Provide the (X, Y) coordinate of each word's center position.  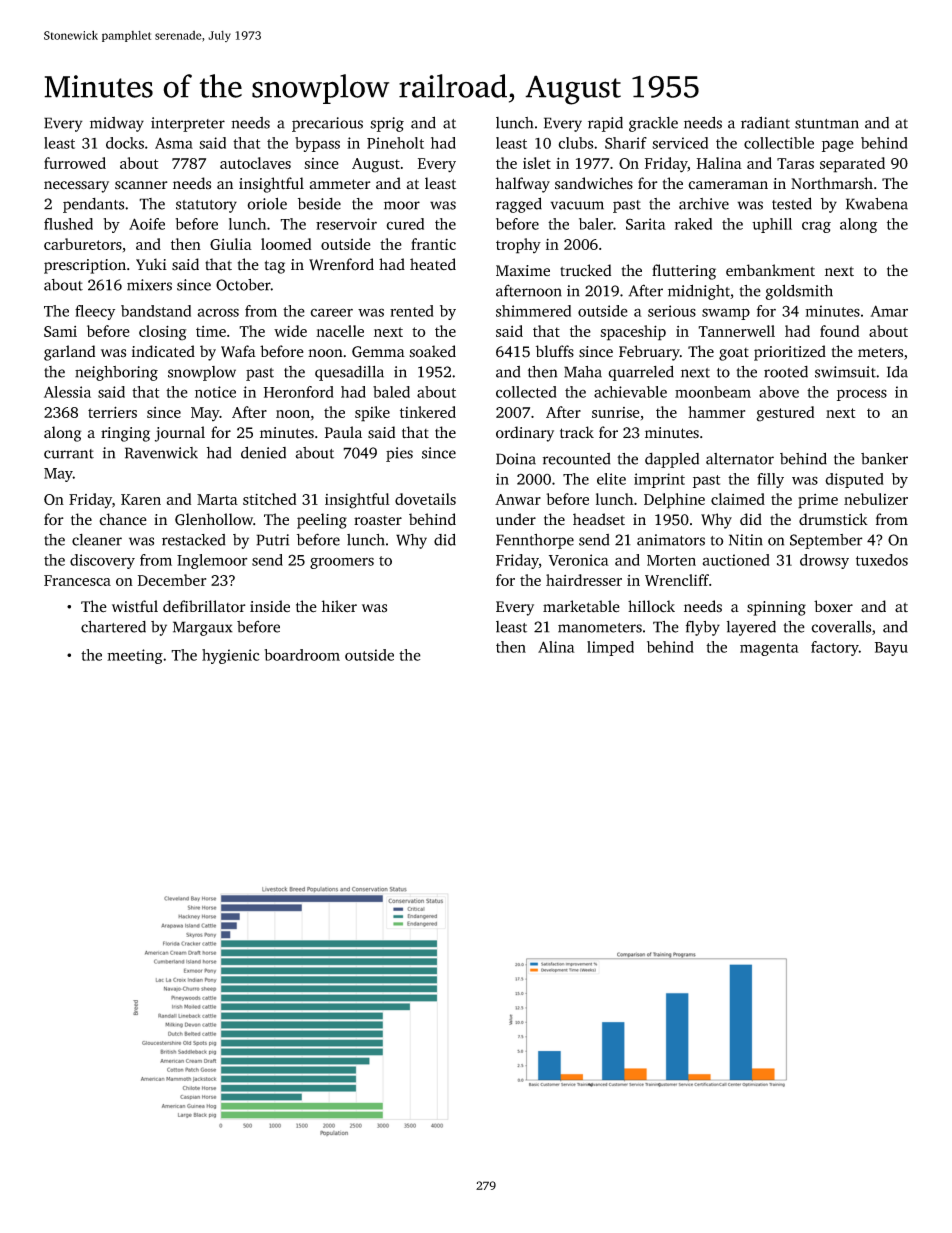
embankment (770, 270)
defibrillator (204, 606)
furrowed (75, 163)
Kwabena (877, 204)
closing (163, 333)
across (218, 312)
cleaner (97, 540)
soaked (432, 351)
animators (671, 540)
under (516, 519)
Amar (889, 311)
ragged (519, 205)
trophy (518, 246)
